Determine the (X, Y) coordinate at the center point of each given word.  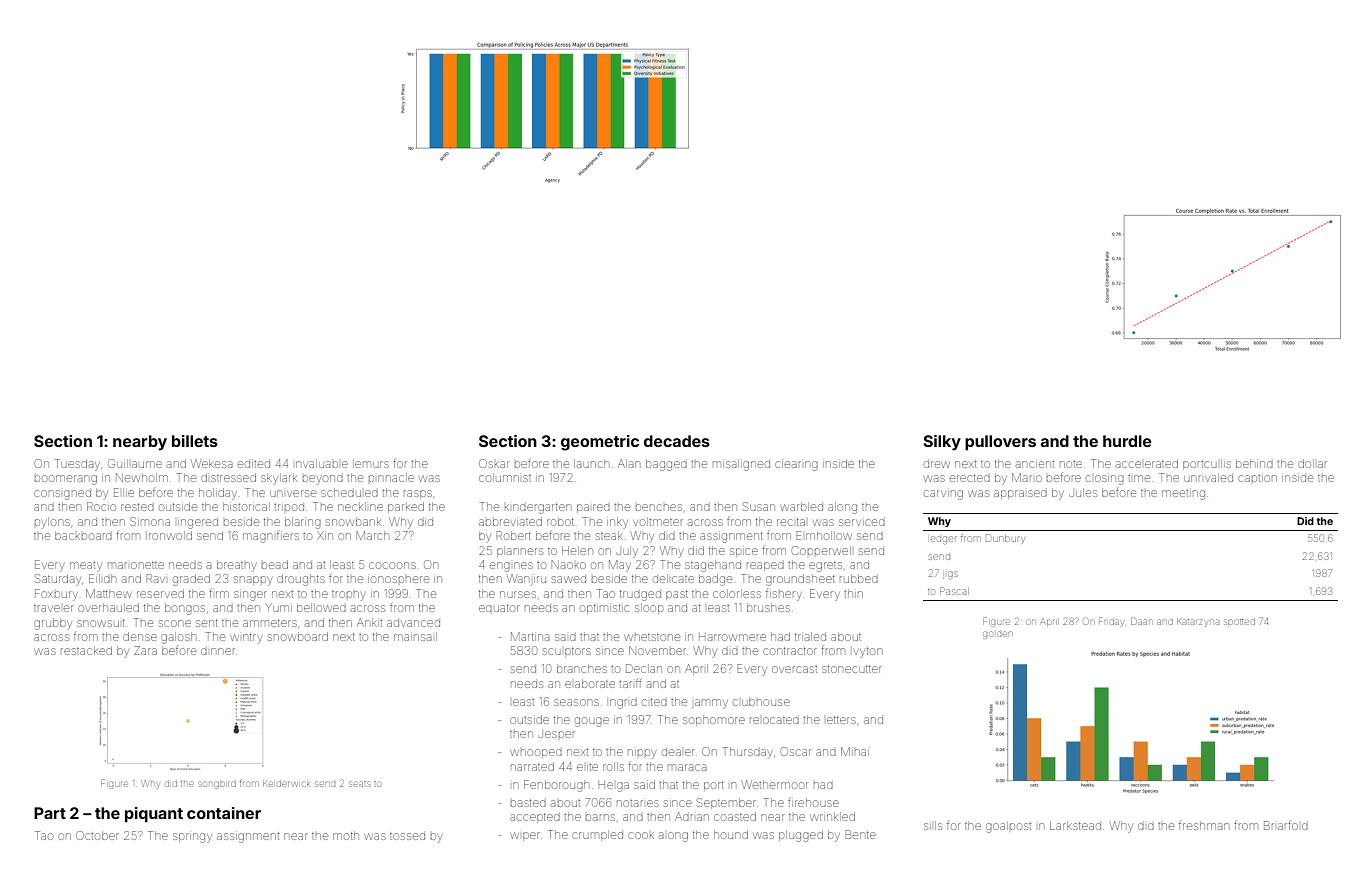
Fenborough (556, 786)
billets (195, 441)
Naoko (568, 564)
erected (970, 478)
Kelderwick (286, 784)
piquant (154, 815)
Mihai (855, 751)
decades (677, 441)
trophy (348, 596)
